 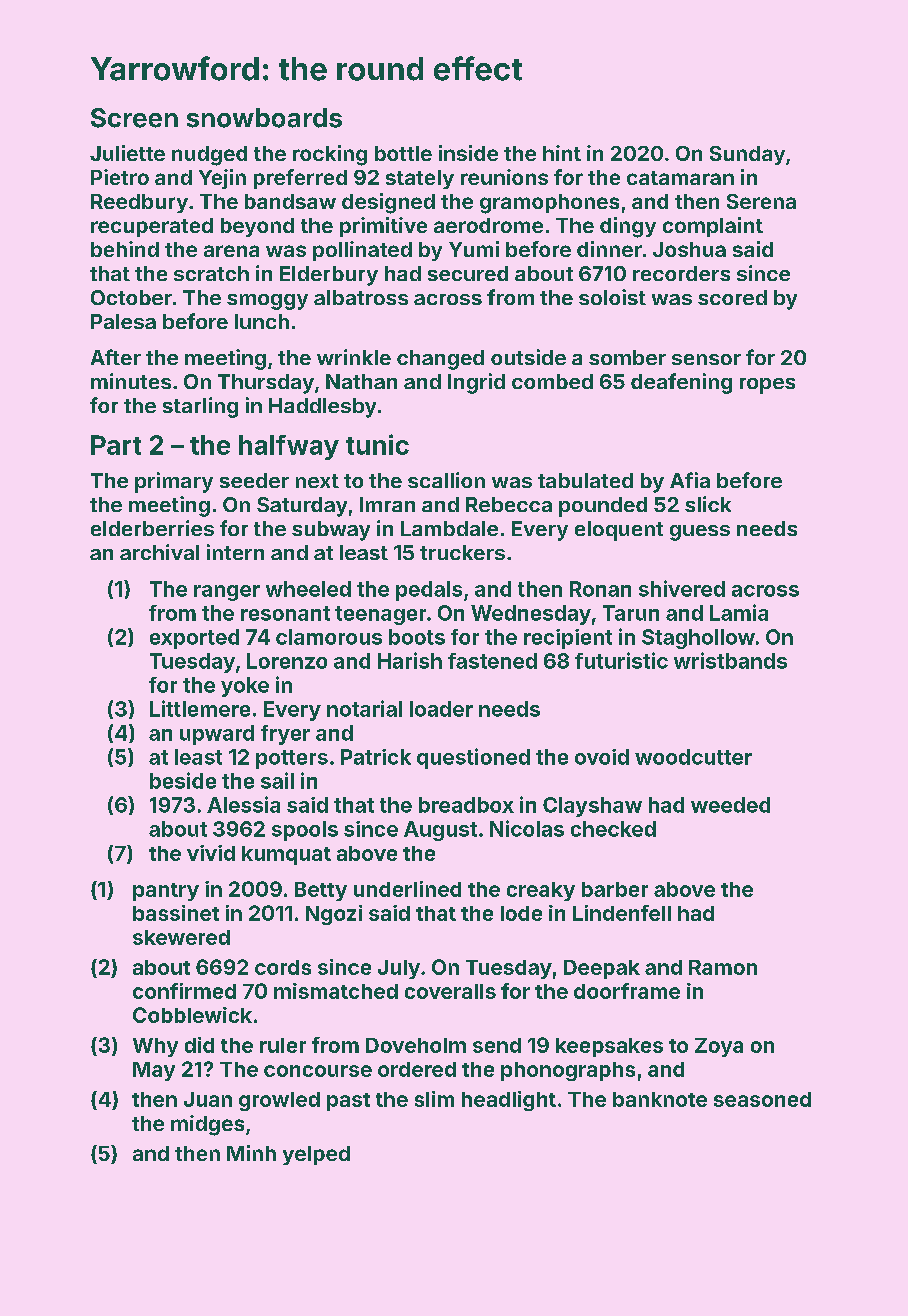 What do you see at coordinates (159, 552) in the page?
I see `archival` at bounding box center [159, 552].
